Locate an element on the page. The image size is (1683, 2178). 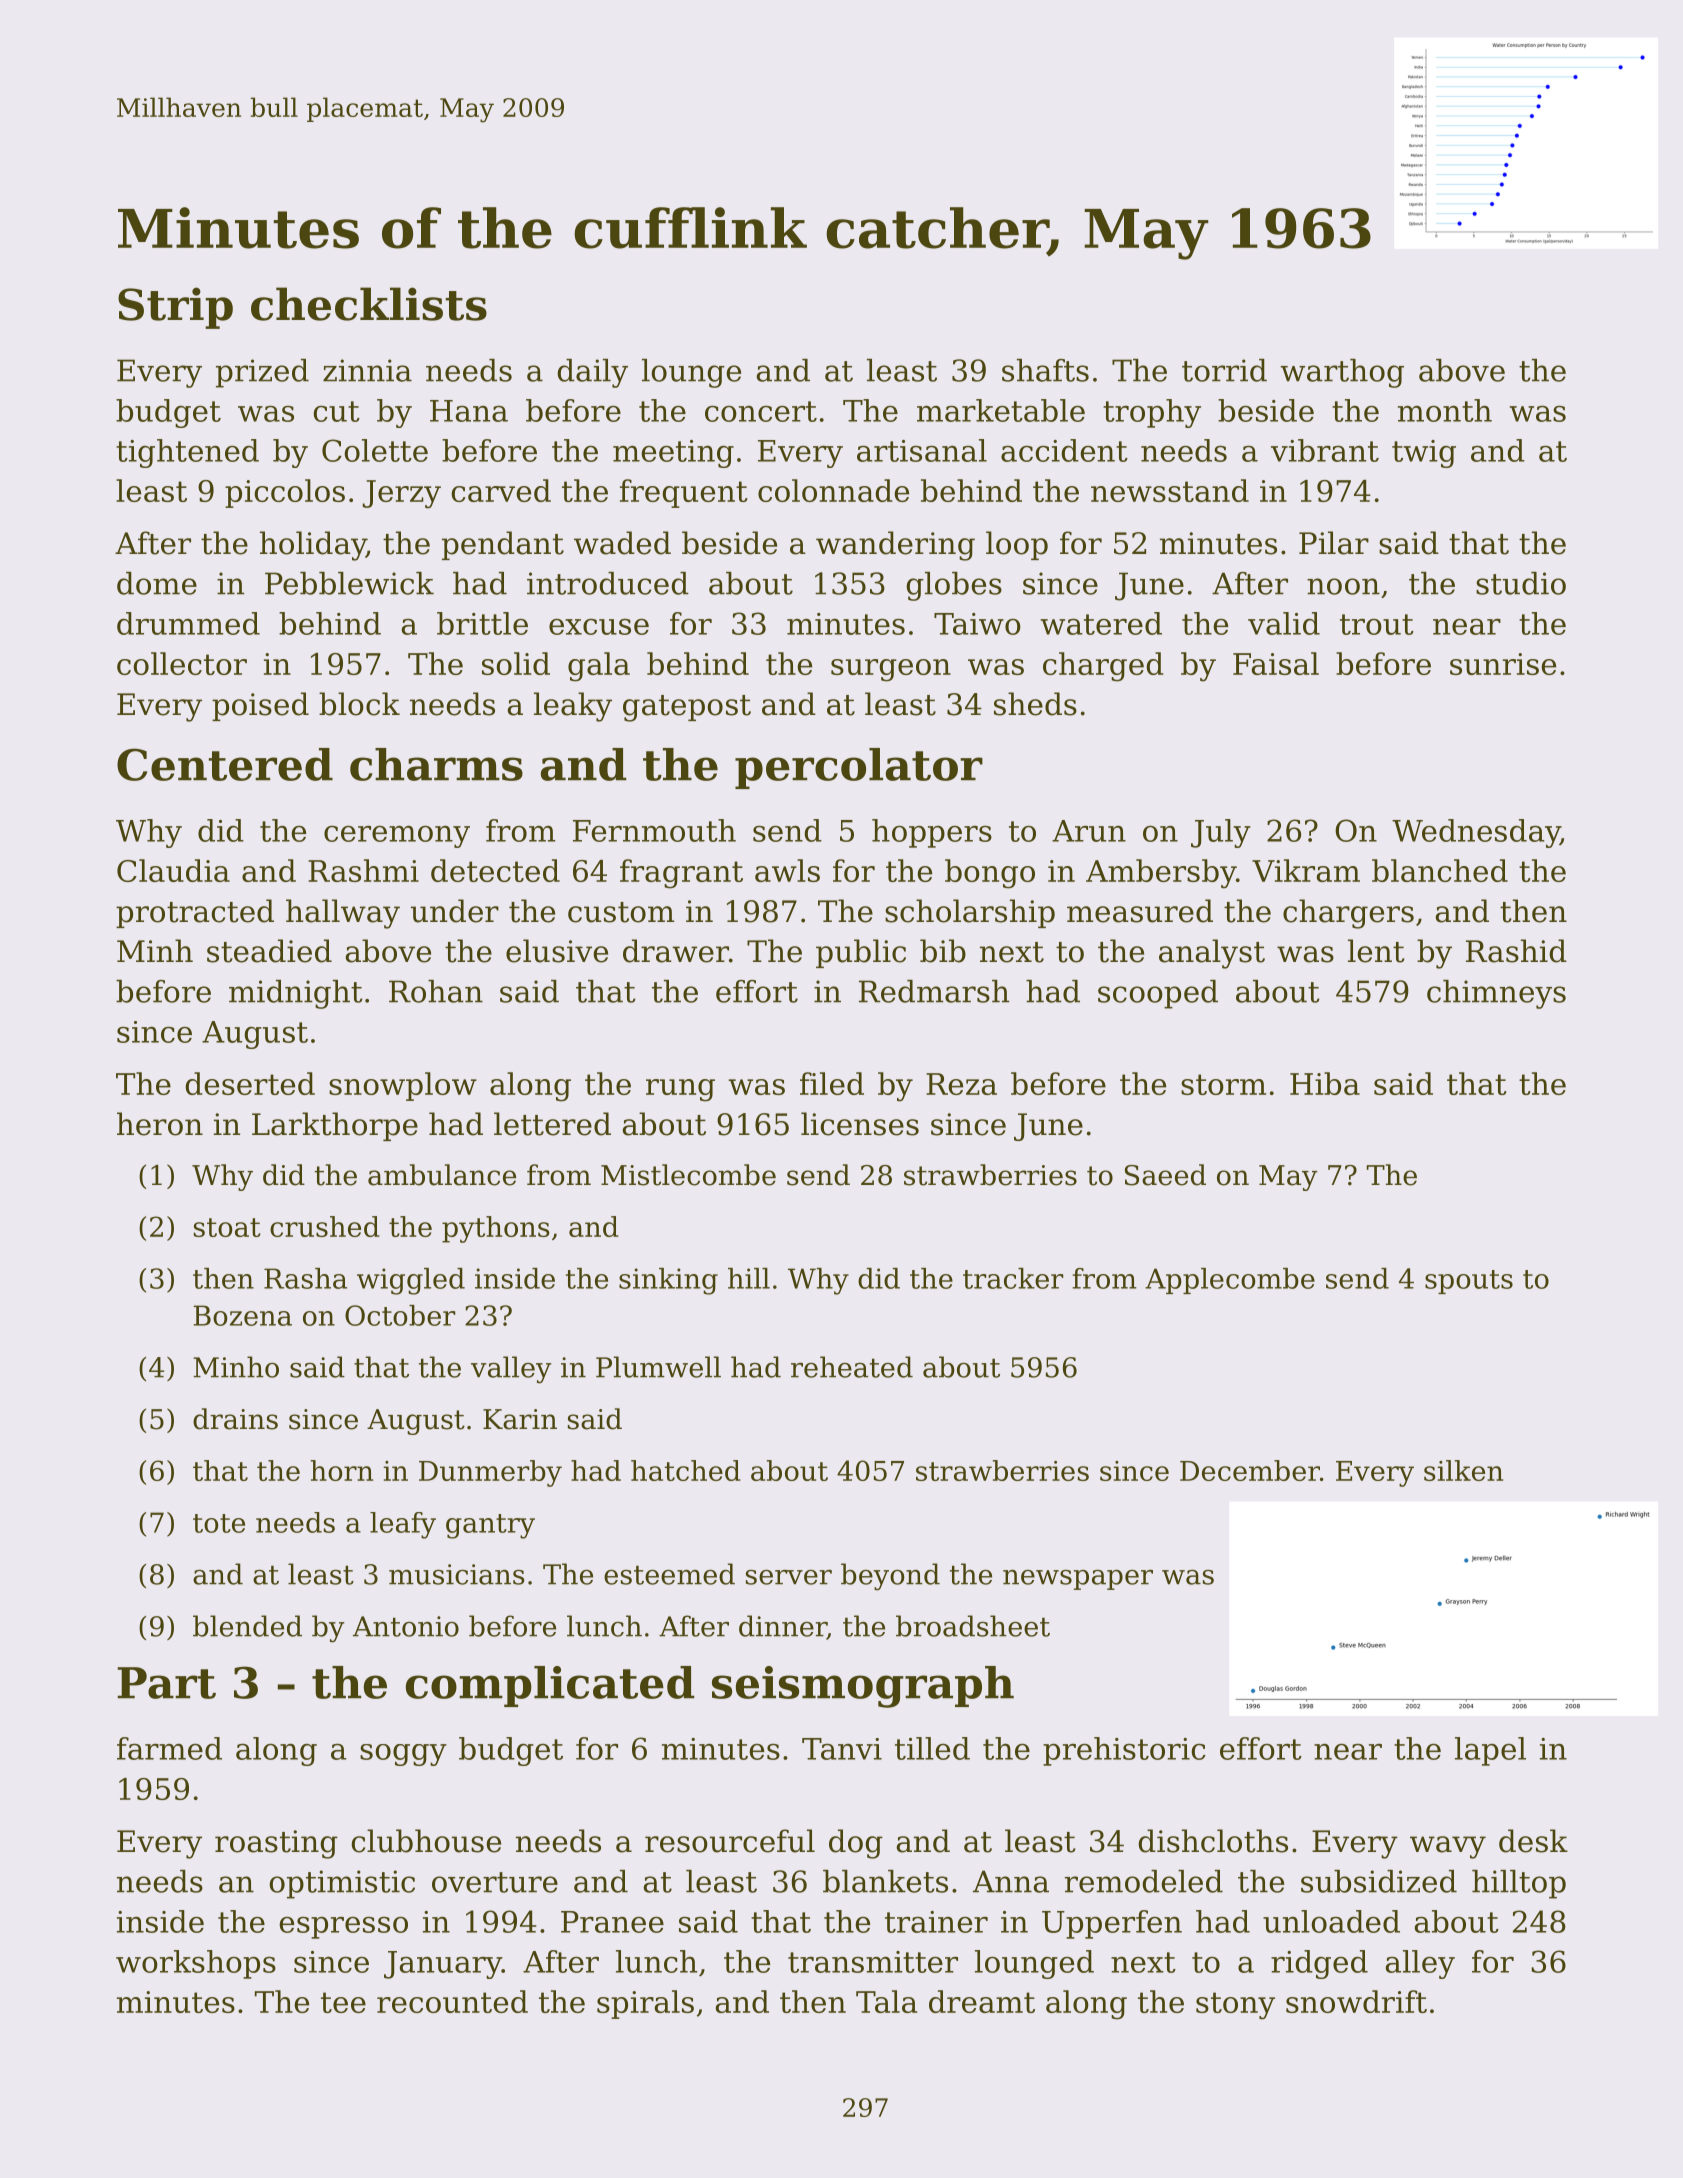
silken is located at coordinates (1463, 1470).
